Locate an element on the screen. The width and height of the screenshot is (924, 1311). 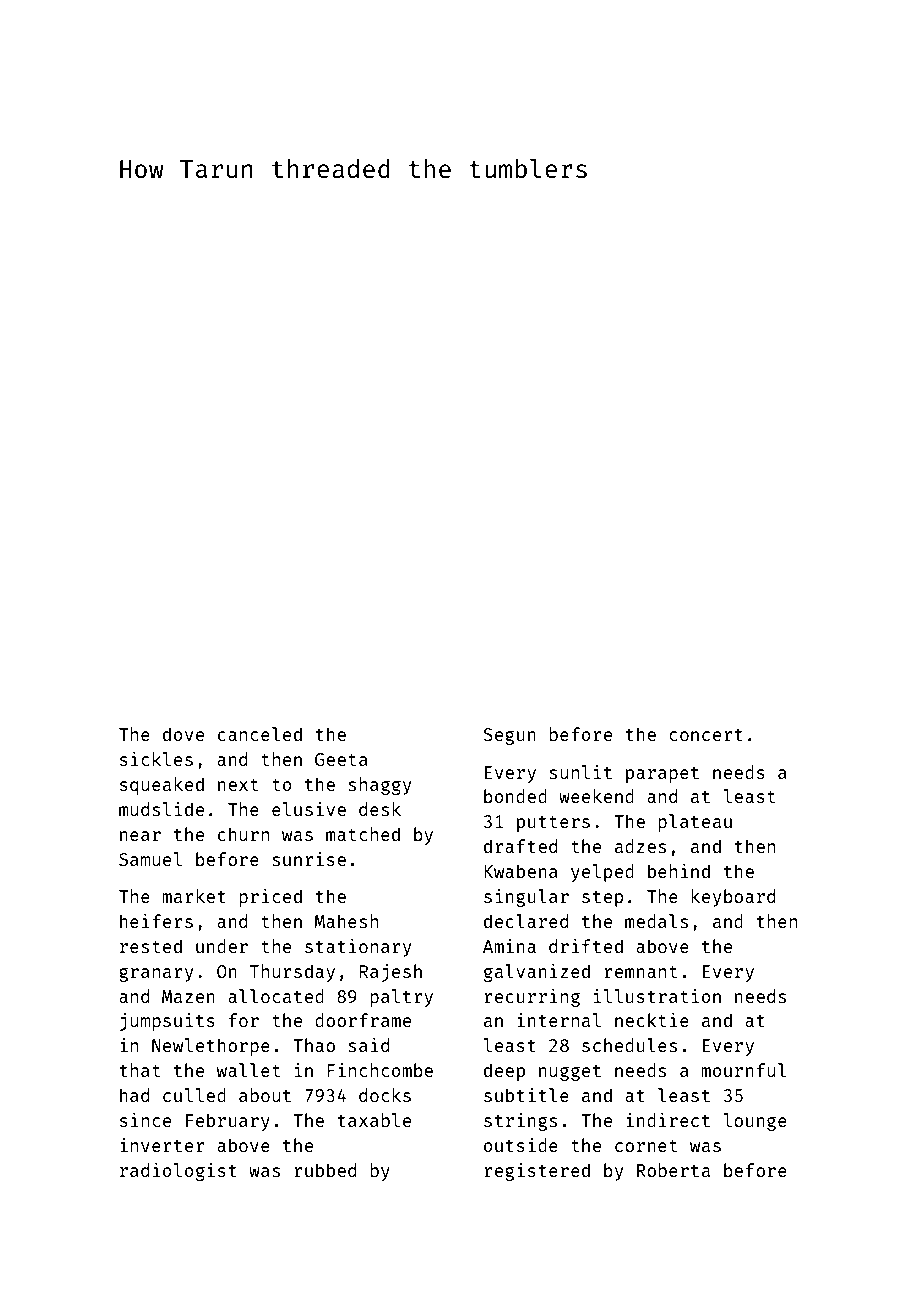
rubbed is located at coordinates (325, 1170).
